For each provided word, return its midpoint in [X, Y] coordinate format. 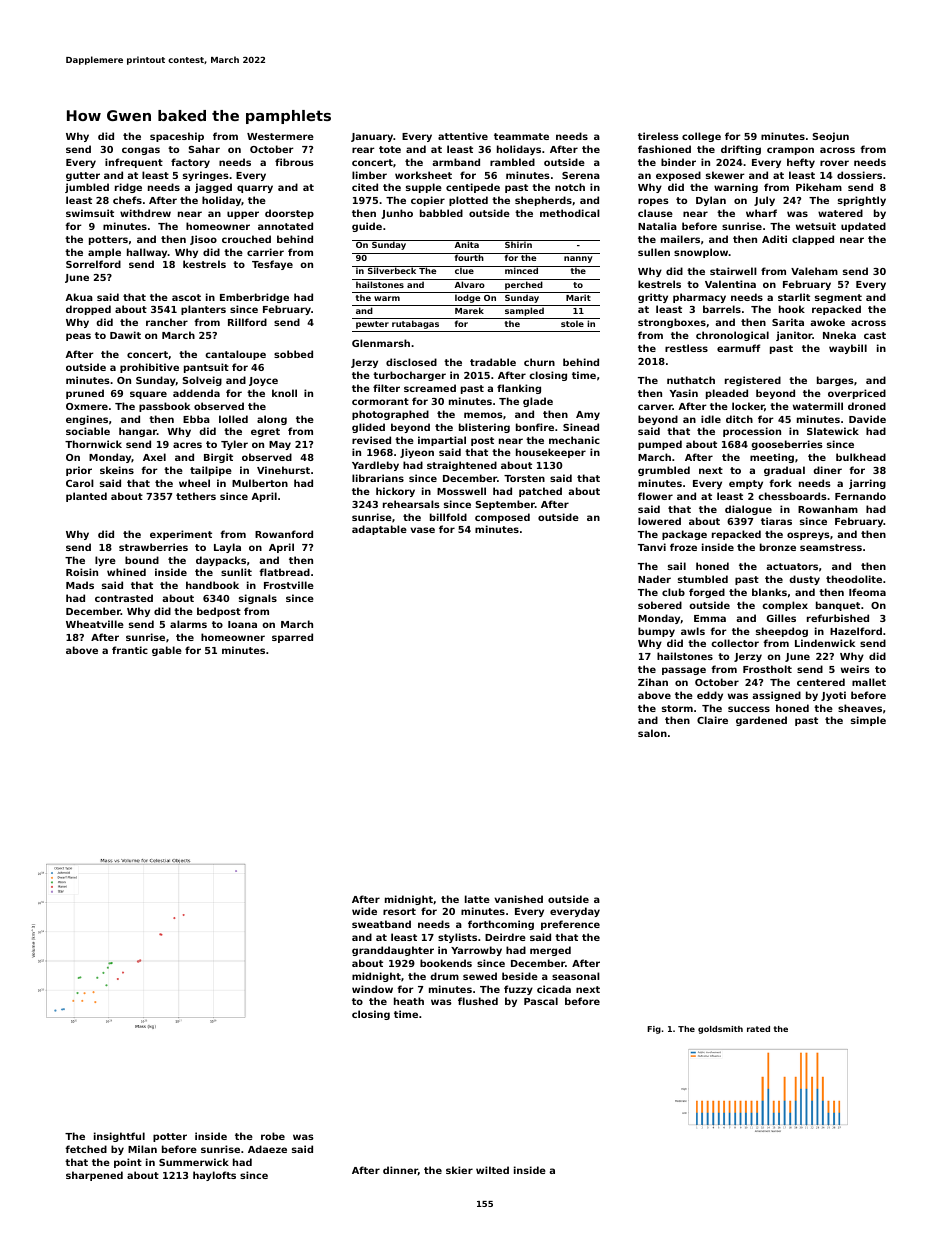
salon [652, 733]
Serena [581, 175]
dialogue [748, 510]
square [148, 395]
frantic [130, 650]
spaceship [177, 137]
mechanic [574, 440]
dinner [400, 1170]
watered [840, 213]
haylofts [214, 1176]
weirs [855, 669]
